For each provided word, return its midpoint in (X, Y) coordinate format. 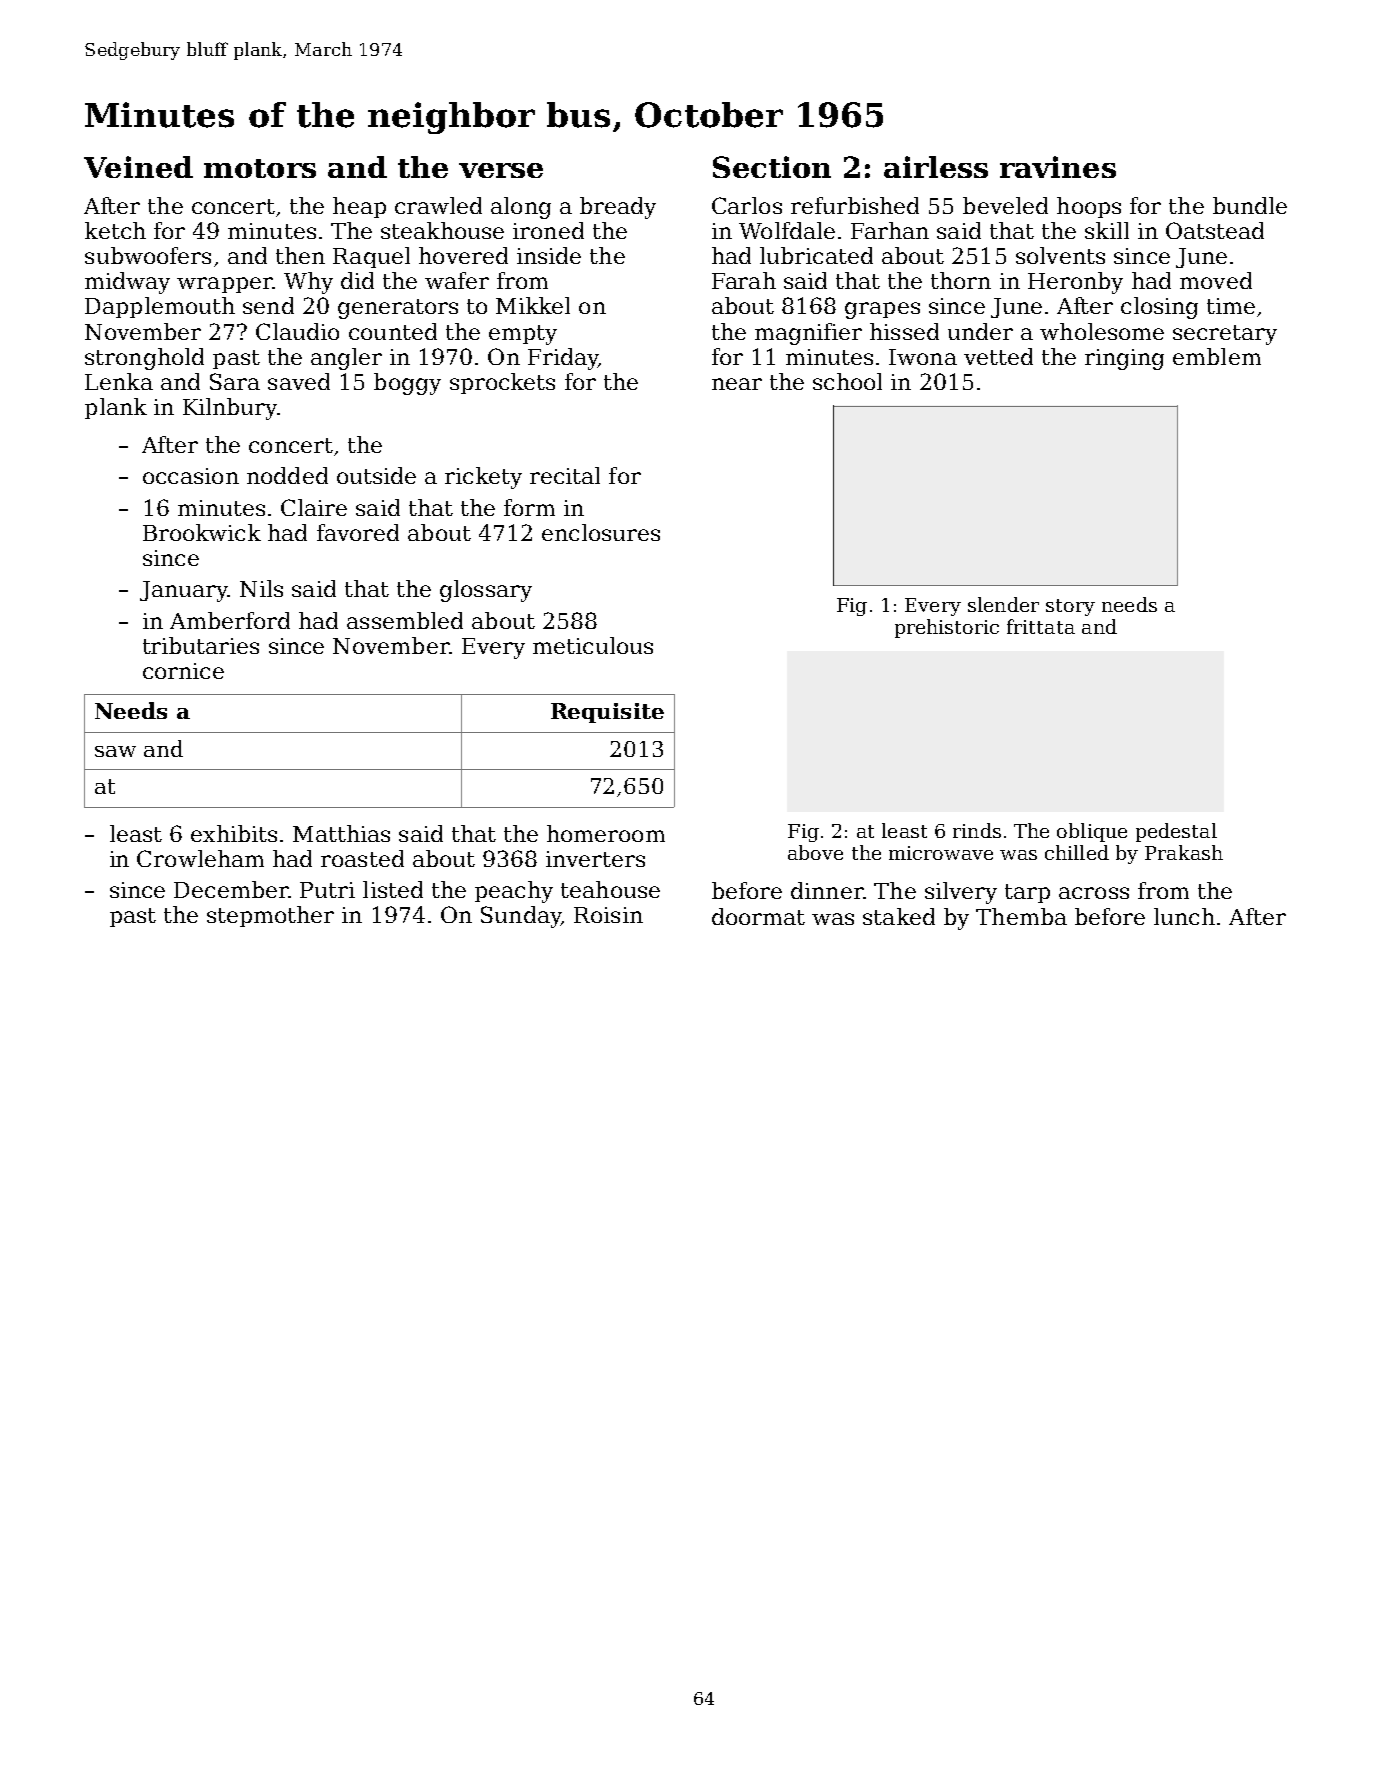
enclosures (601, 532)
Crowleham (200, 858)
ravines (1058, 167)
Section (772, 167)
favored (358, 532)
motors (260, 168)
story (1070, 607)
